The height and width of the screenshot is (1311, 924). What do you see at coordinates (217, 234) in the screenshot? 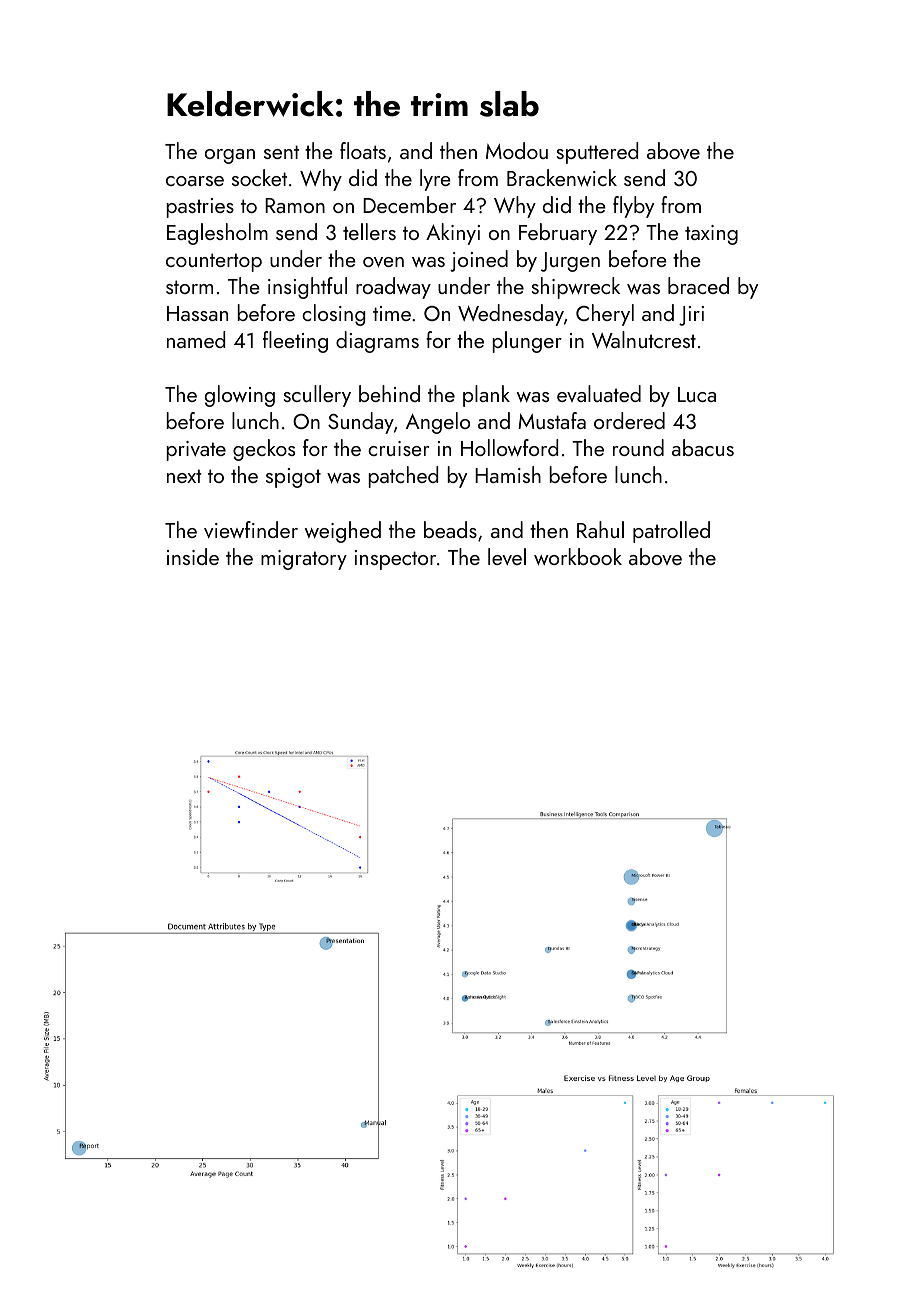
I see `Eaglesholm` at bounding box center [217, 234].
